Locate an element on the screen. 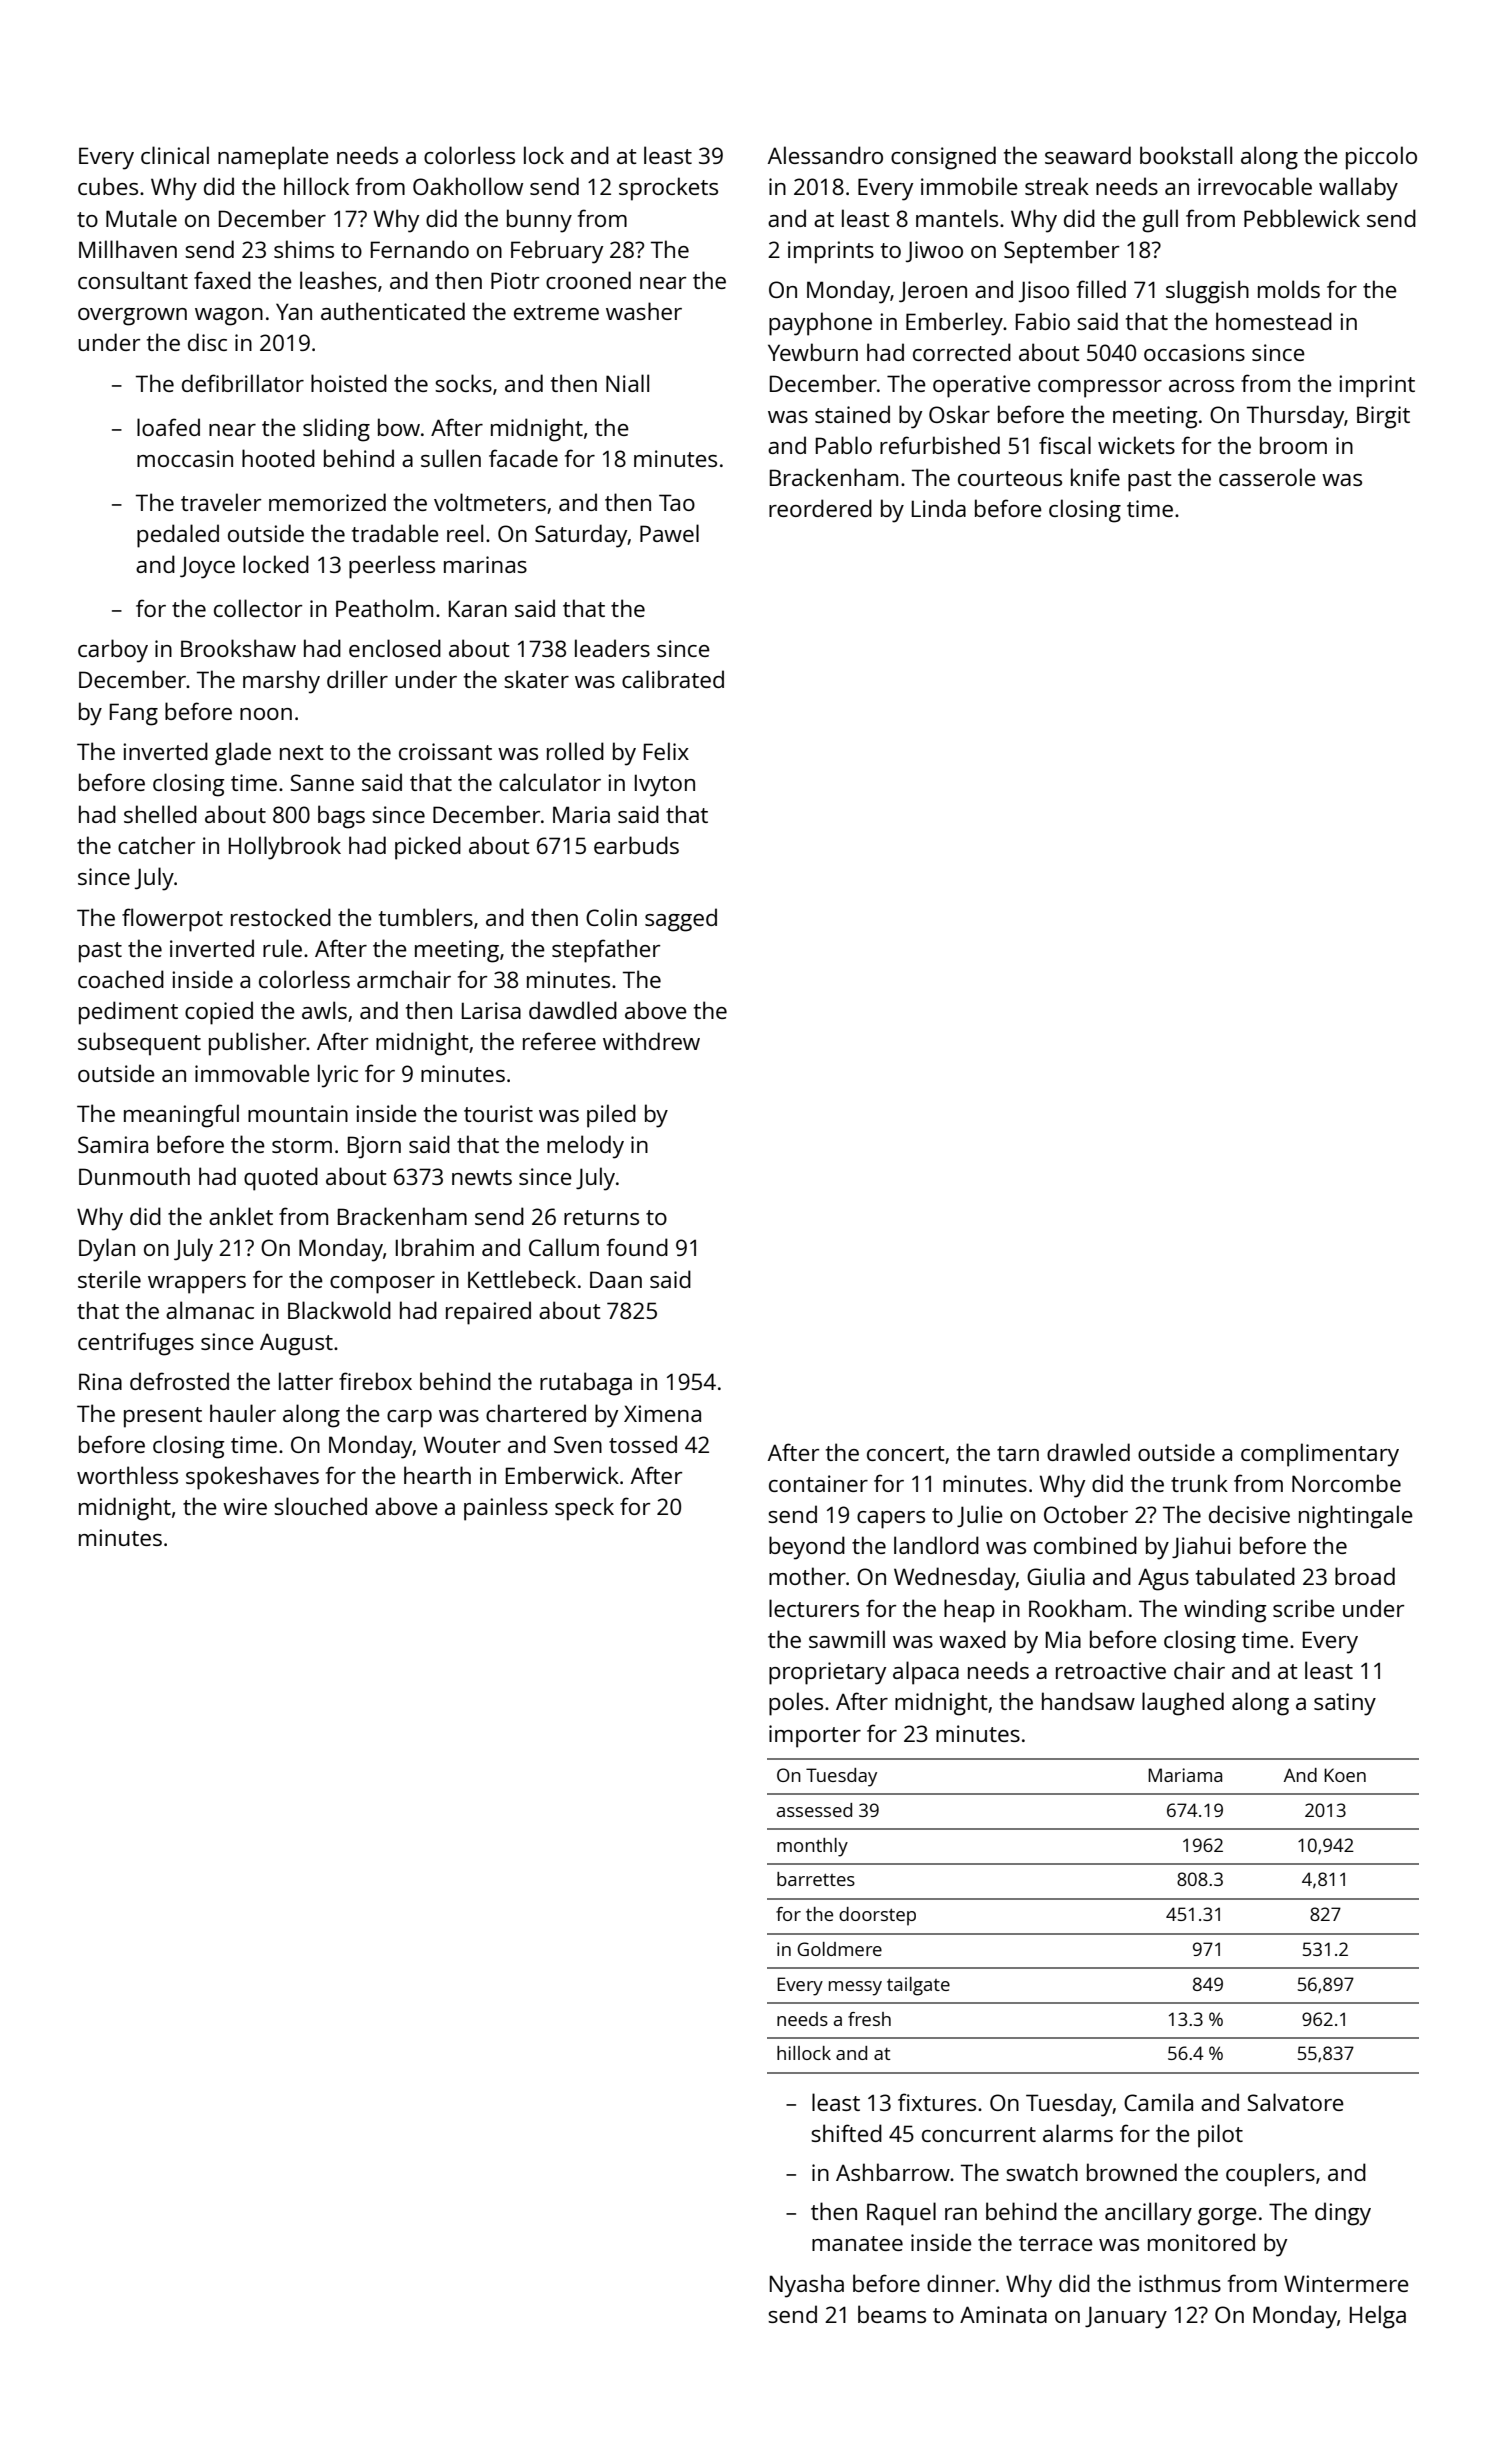 The image size is (1496, 2464). Oakhollow is located at coordinates (468, 186).
